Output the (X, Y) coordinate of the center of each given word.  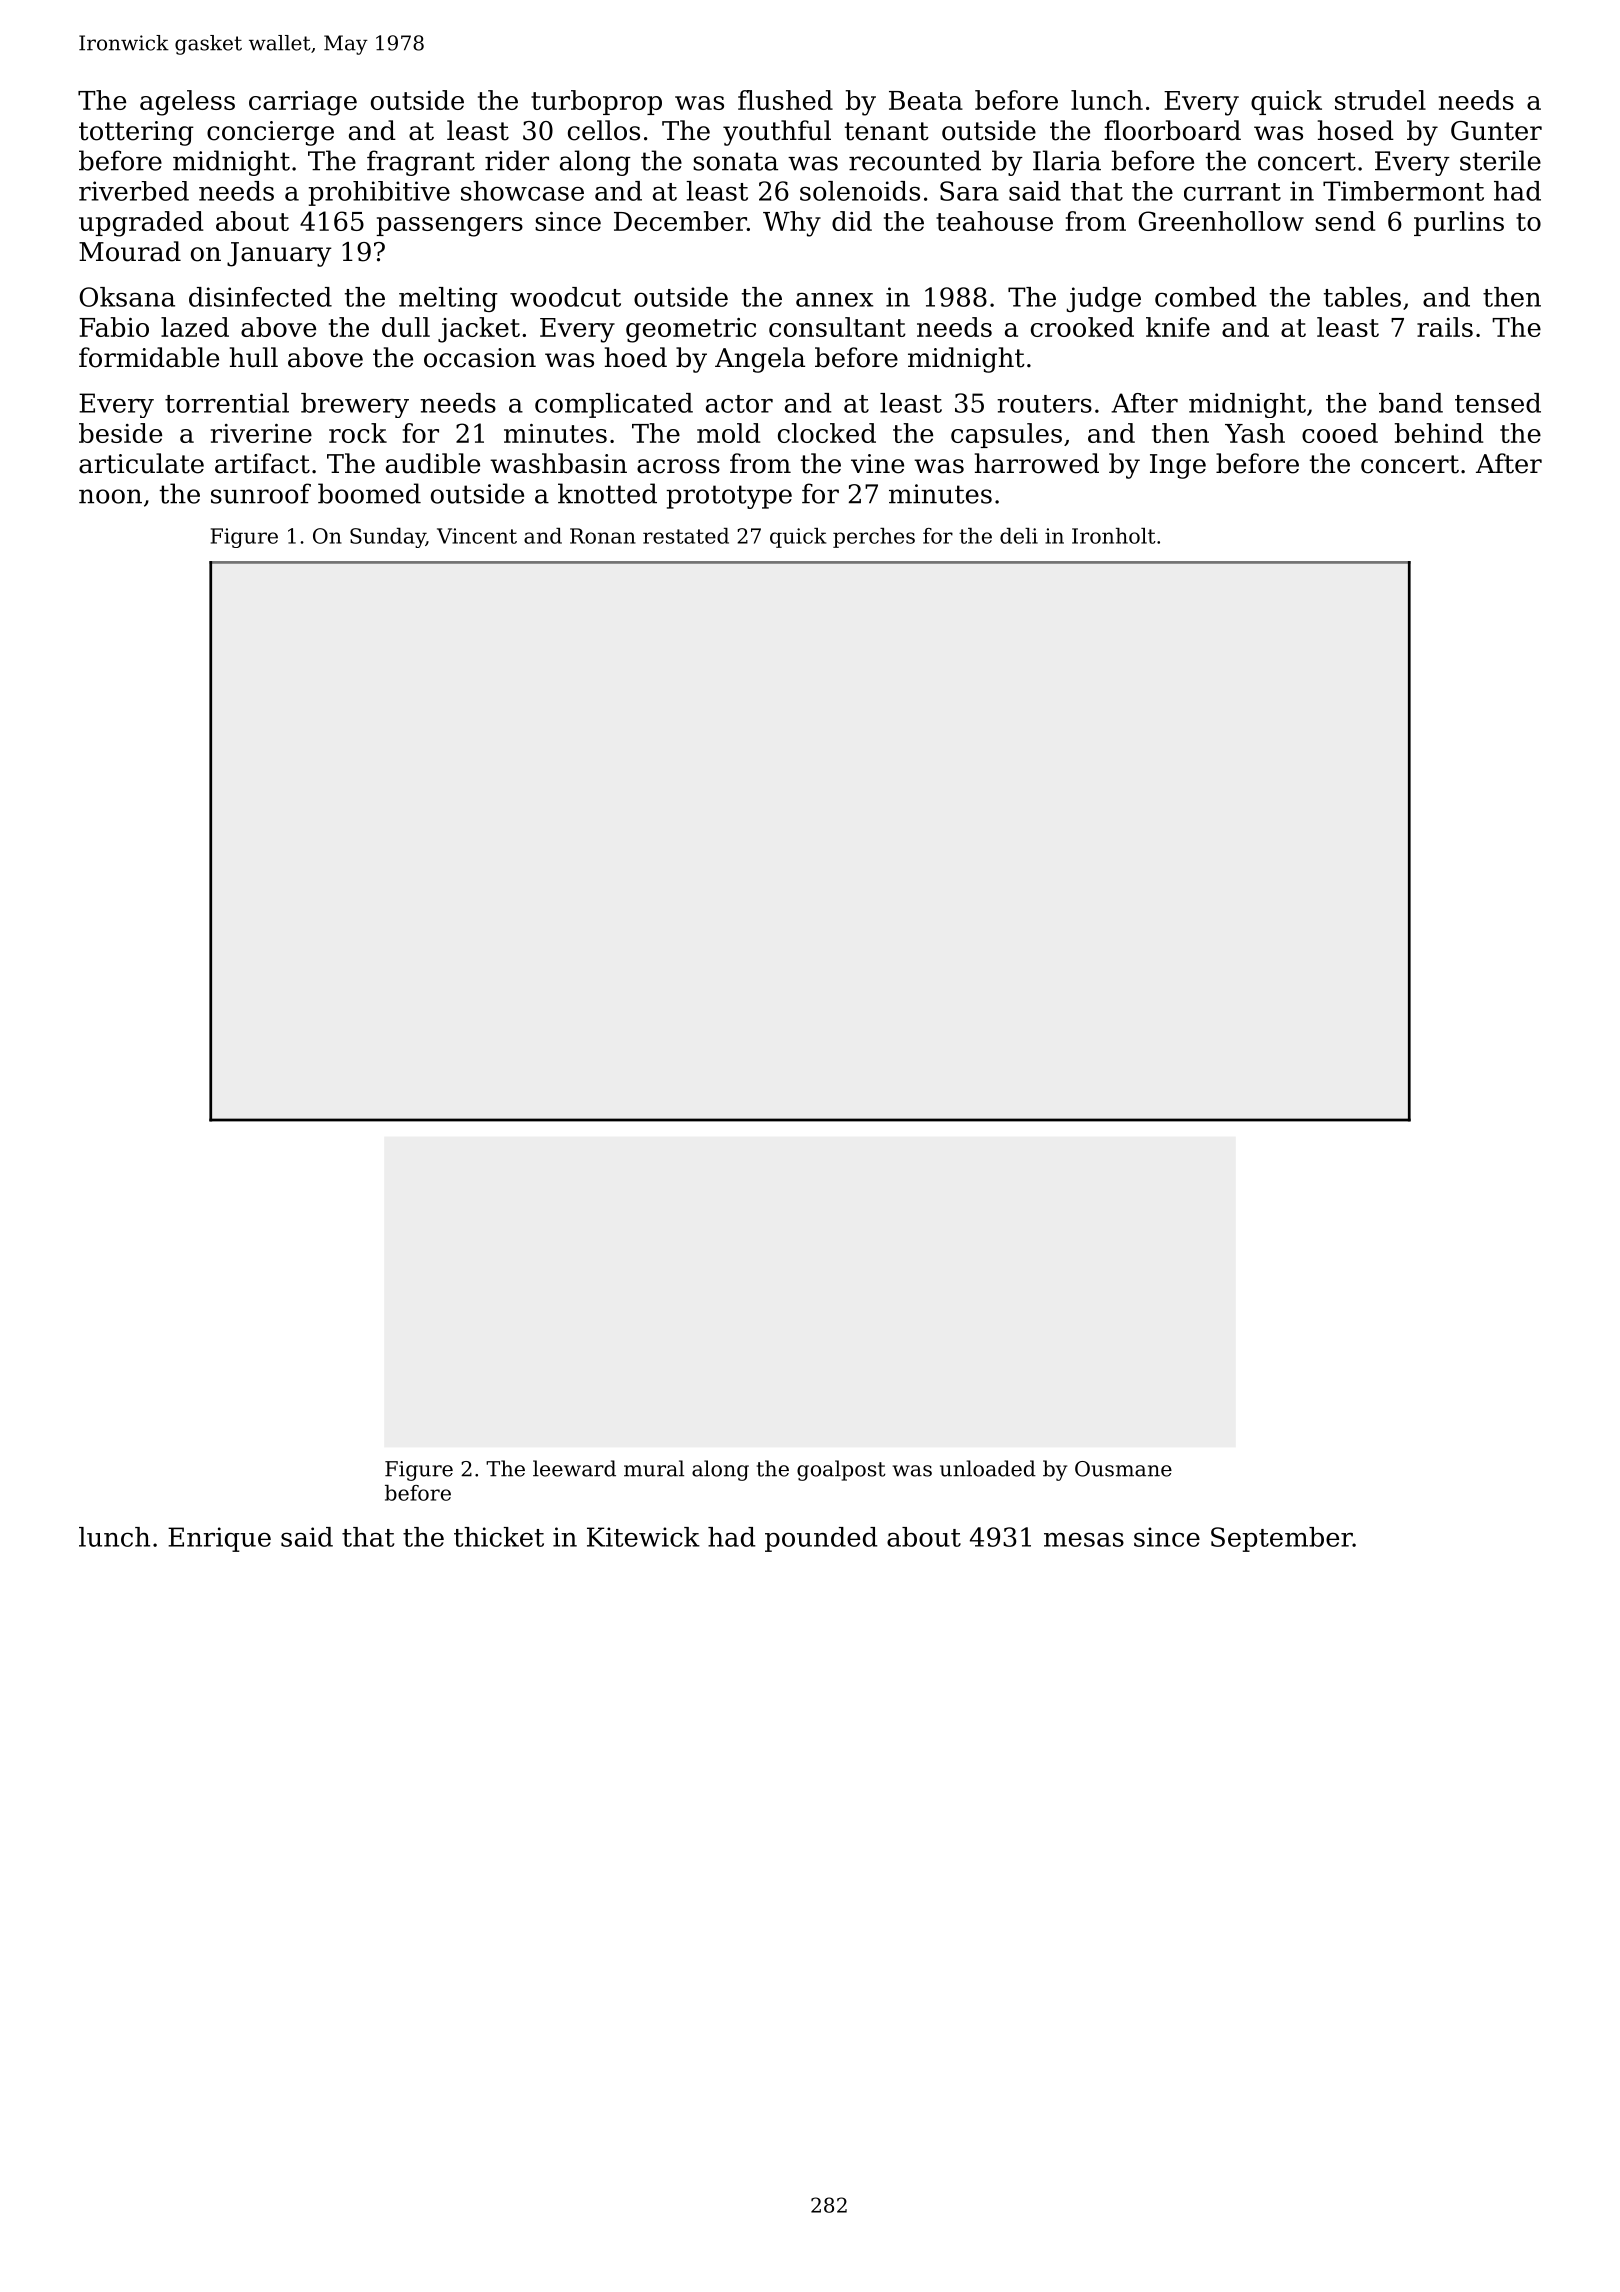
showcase (522, 191)
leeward (574, 1468)
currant (1232, 192)
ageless (187, 103)
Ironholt (1114, 536)
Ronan (603, 536)
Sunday (388, 538)
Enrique (219, 1539)
